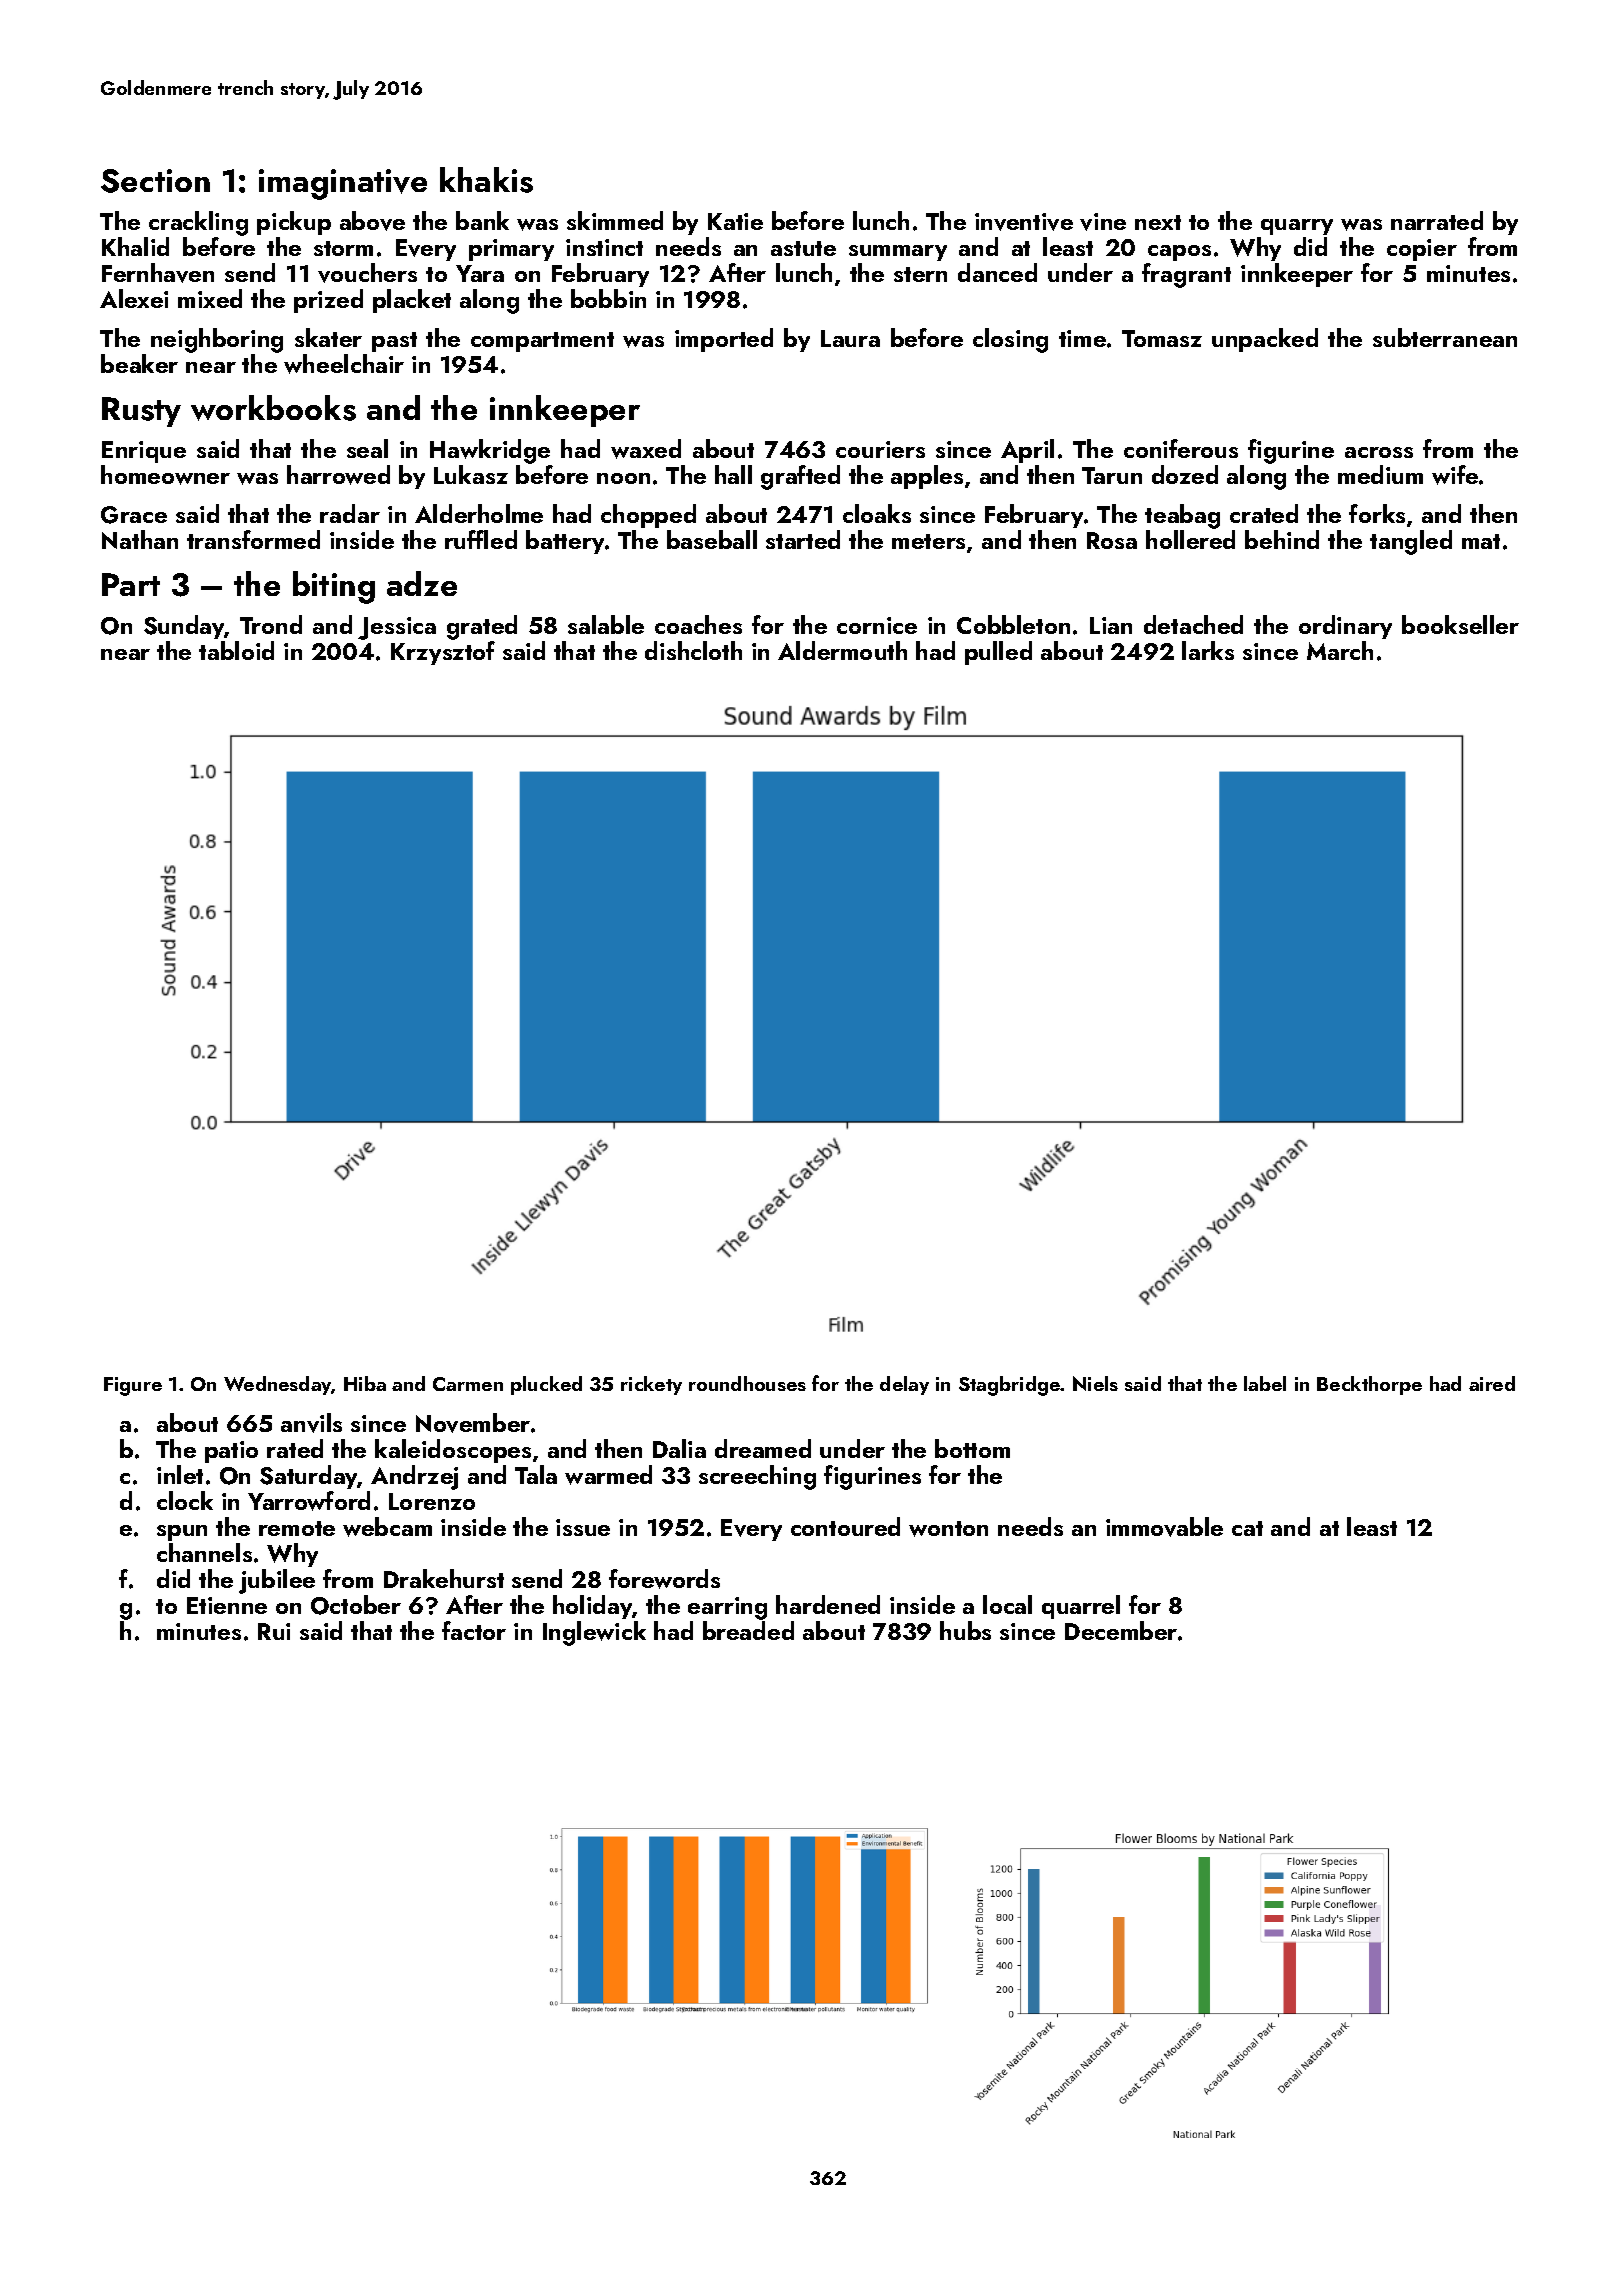 The width and height of the screenshot is (1620, 2292). I want to click on Inglewick, so click(594, 1633).
